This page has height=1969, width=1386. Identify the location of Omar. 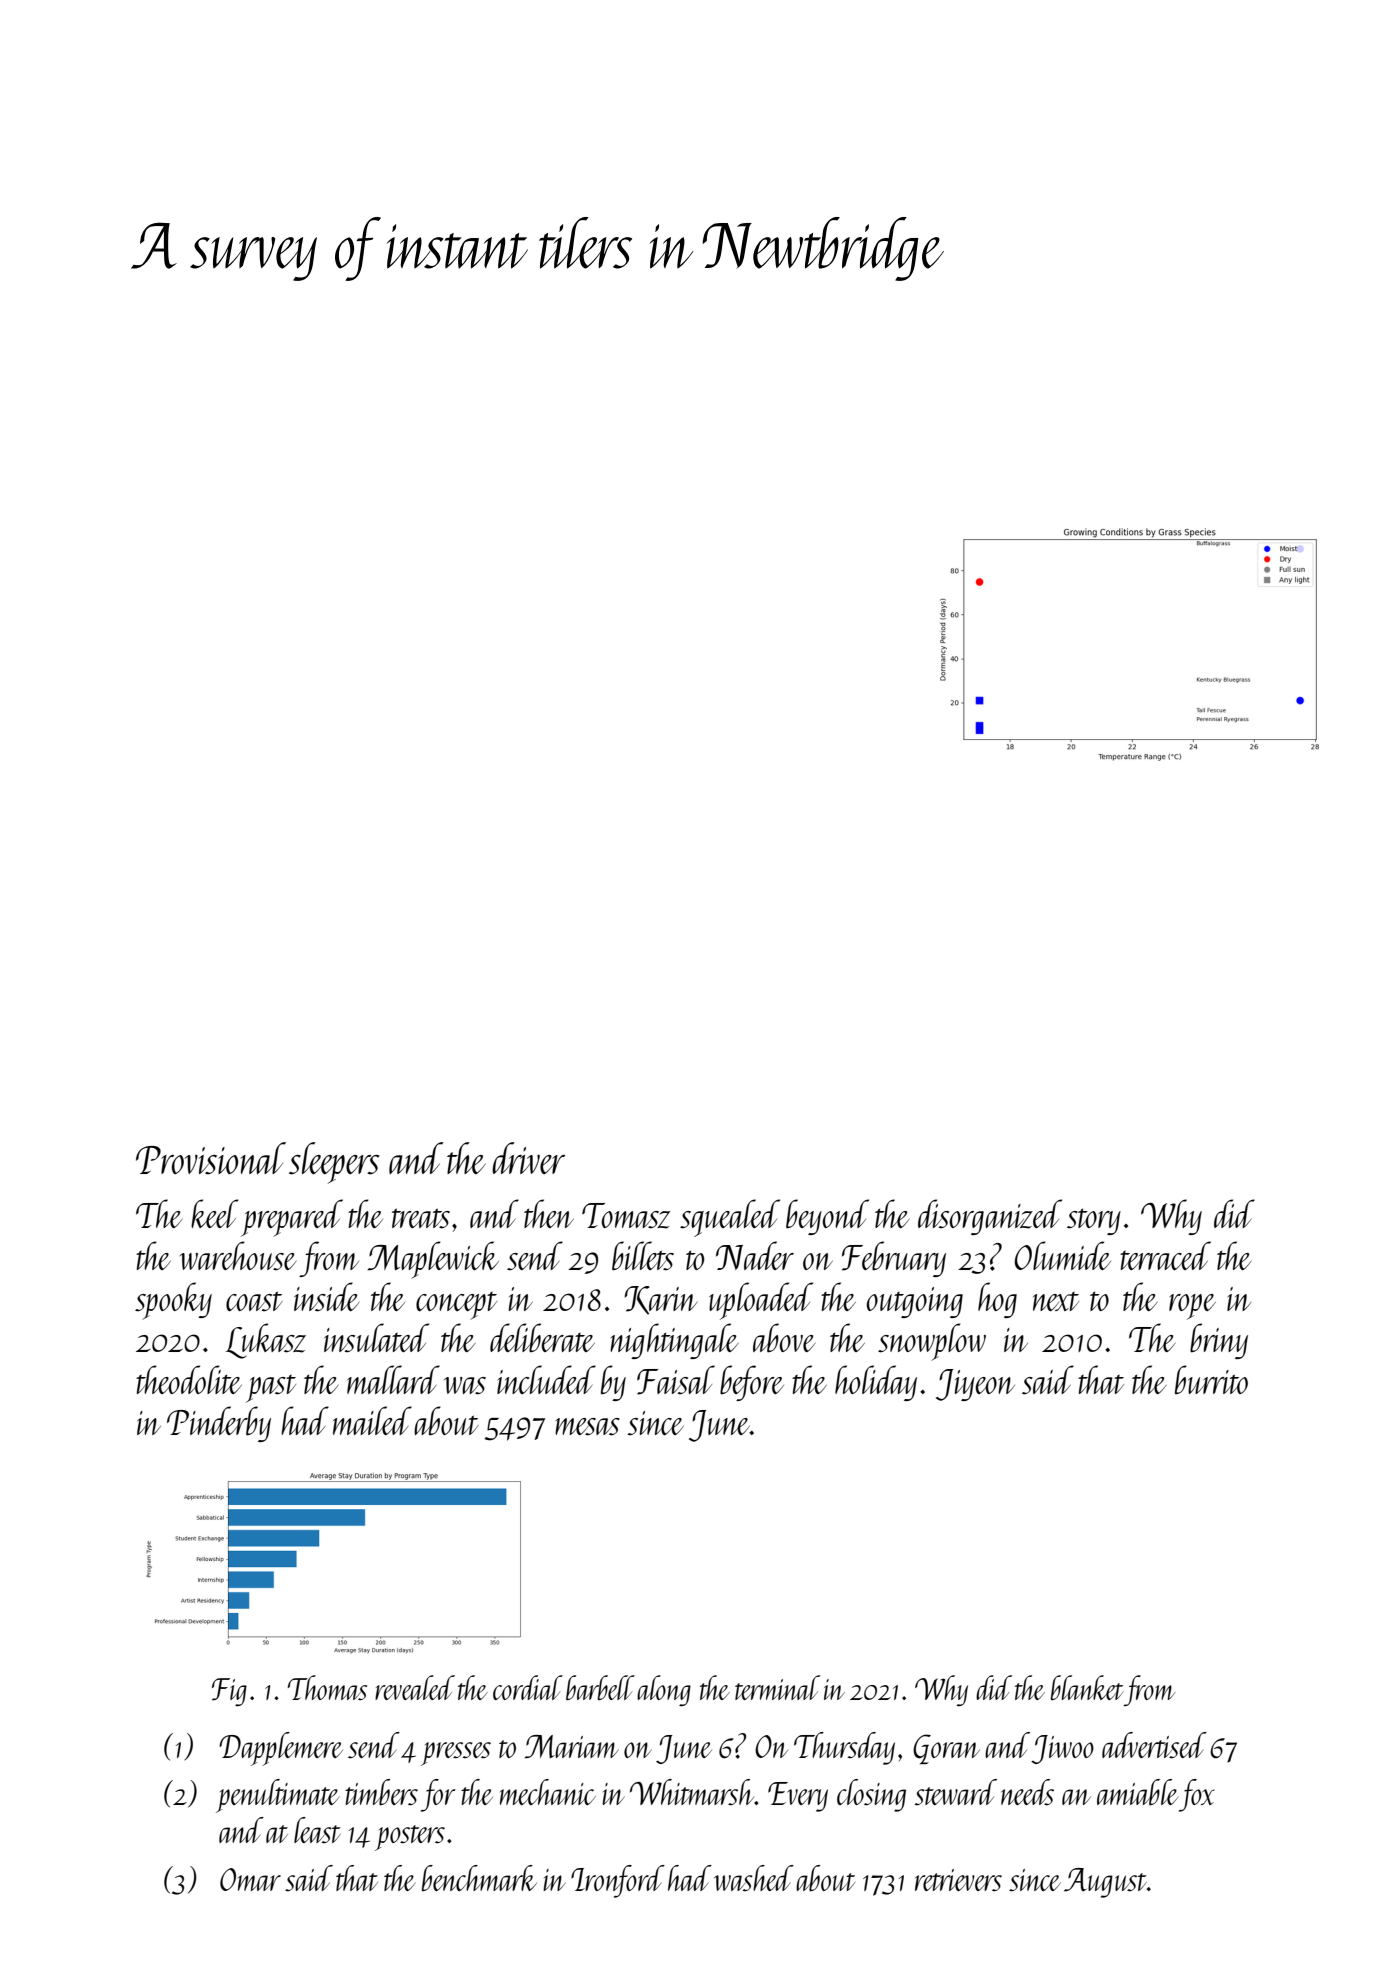
(250, 1879).
